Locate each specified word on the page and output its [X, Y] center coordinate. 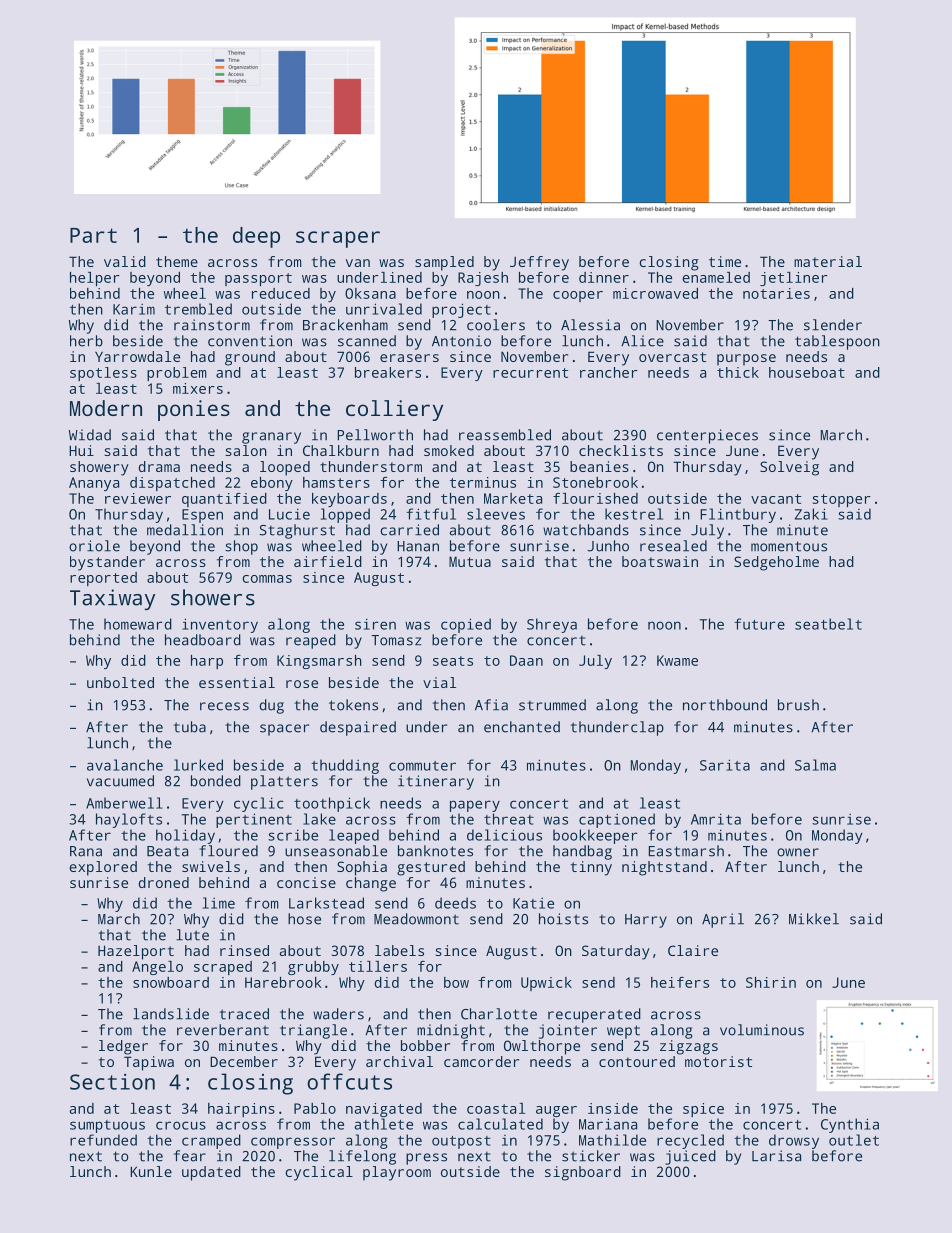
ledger [123, 1047]
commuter [422, 766]
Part [93, 235]
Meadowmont [416, 919]
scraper [338, 239]
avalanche [125, 765]
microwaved [655, 293]
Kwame [677, 660]
